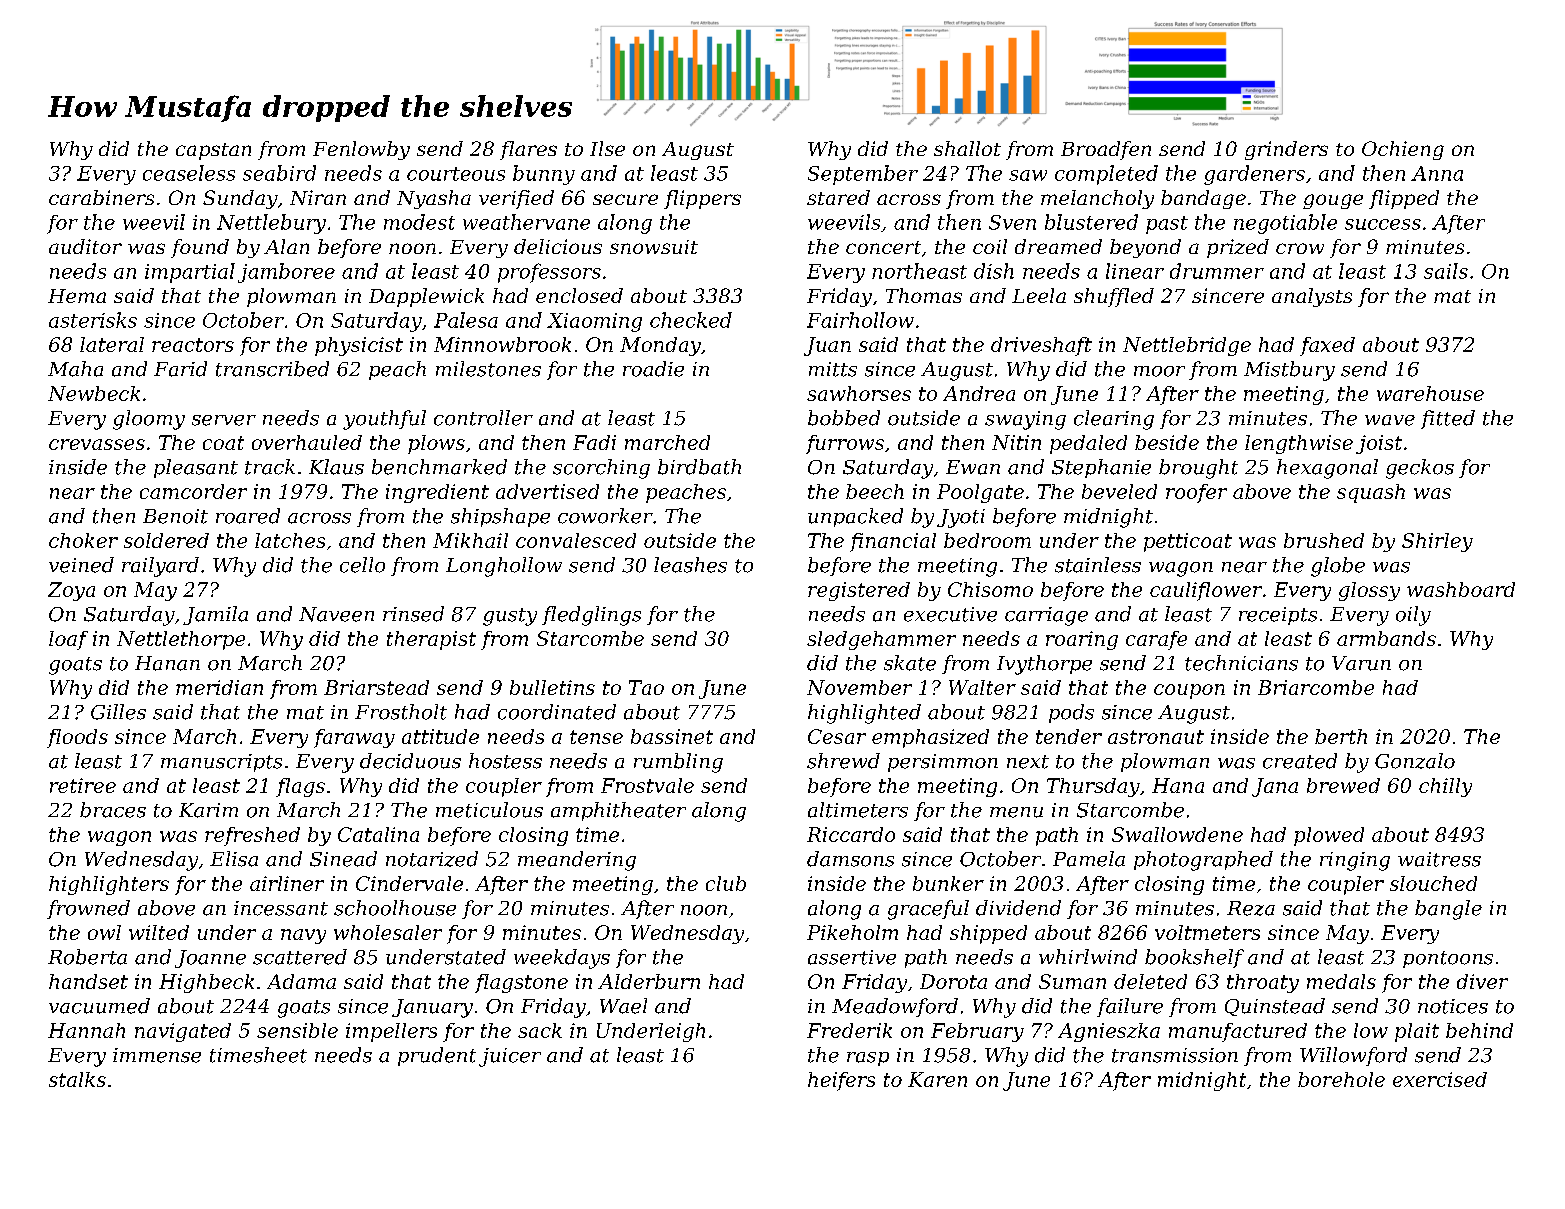  Describe the element at coordinates (336, 467) in the document. I see `Klaus` at that location.
